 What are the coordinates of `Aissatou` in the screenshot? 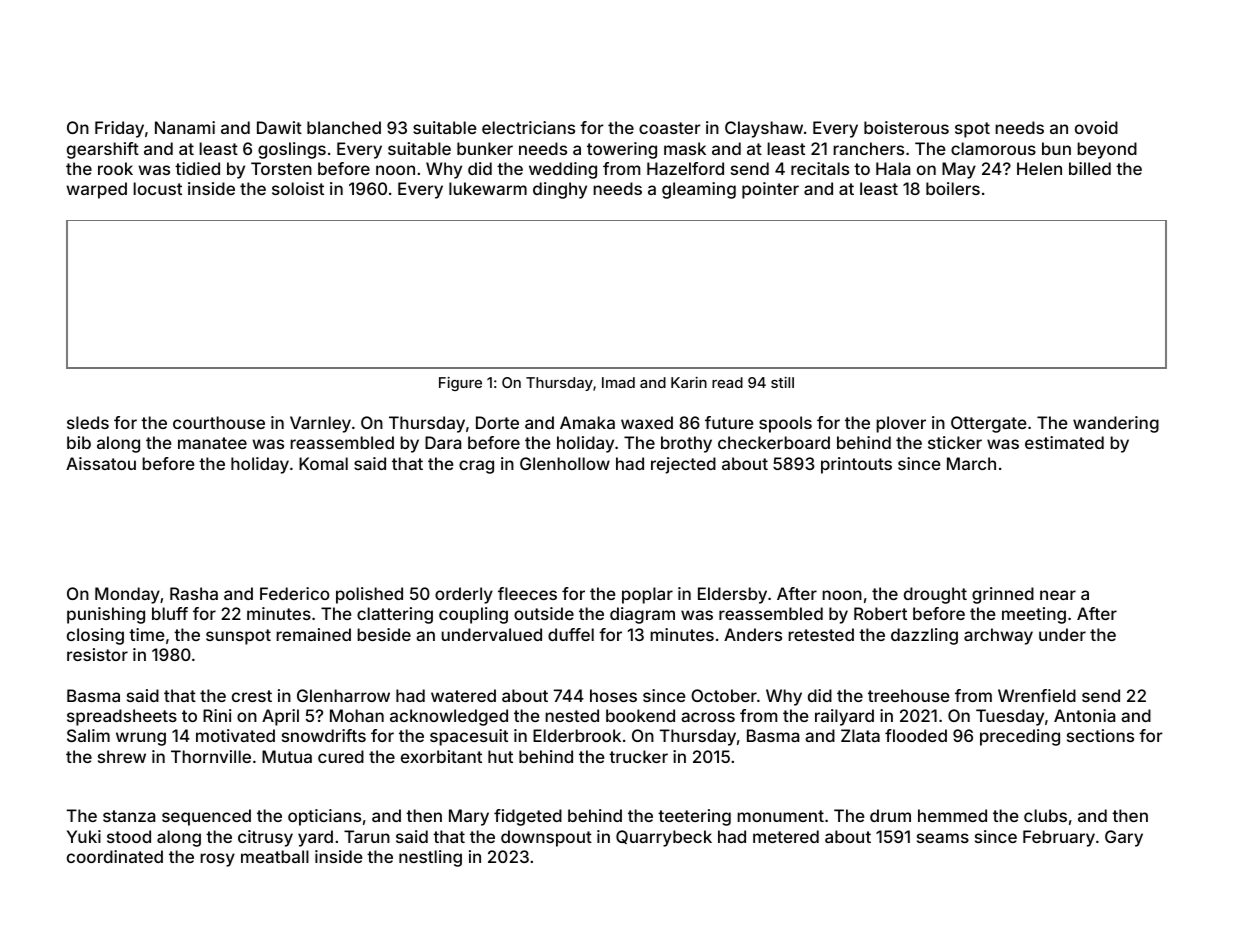 It's located at (101, 463).
